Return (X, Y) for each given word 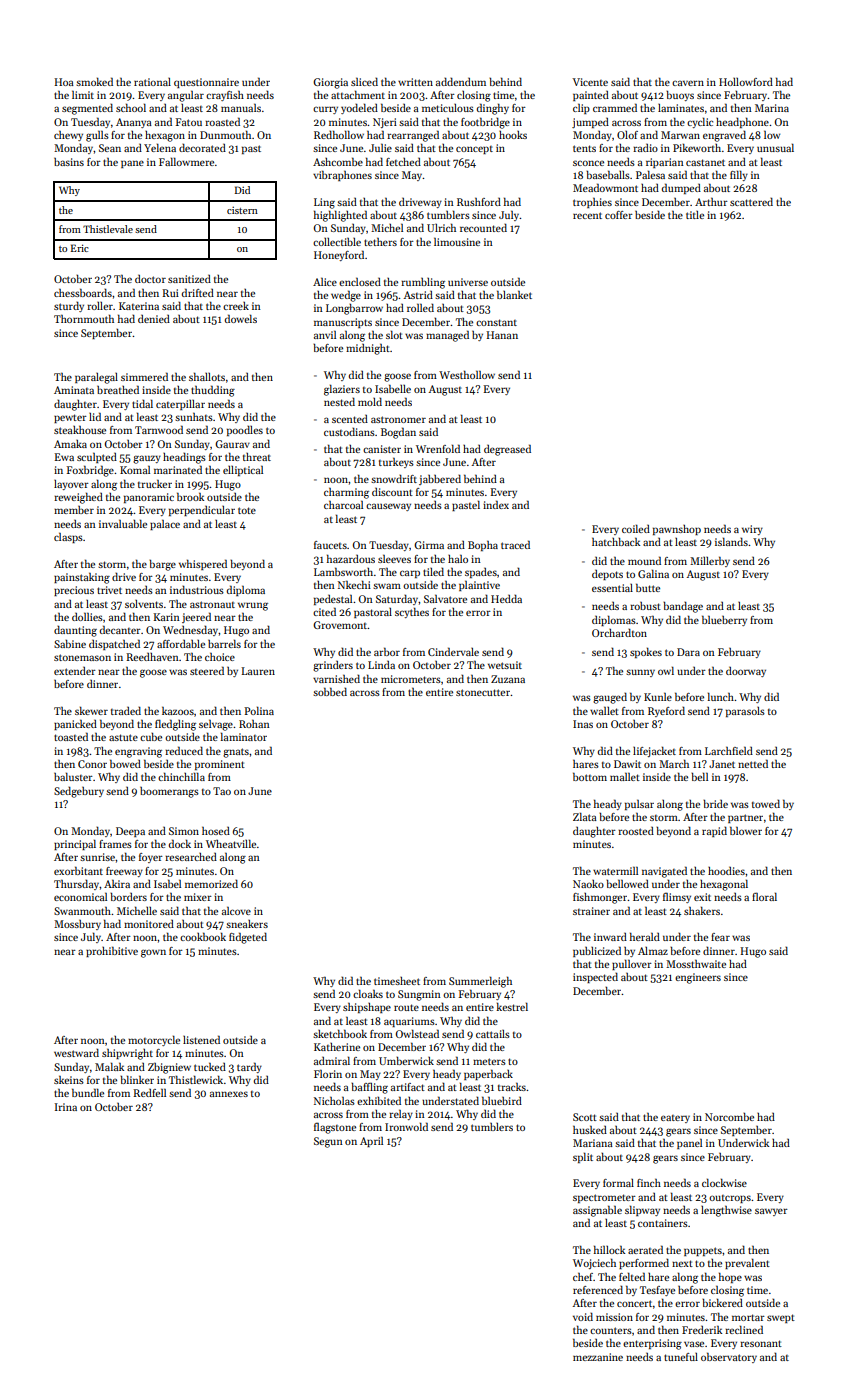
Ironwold (406, 1126)
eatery (675, 1119)
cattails (493, 1034)
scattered (751, 201)
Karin (166, 617)
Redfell (149, 1092)
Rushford (479, 201)
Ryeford (666, 711)
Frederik (702, 1329)
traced (515, 544)
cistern (242, 210)
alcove (236, 910)
